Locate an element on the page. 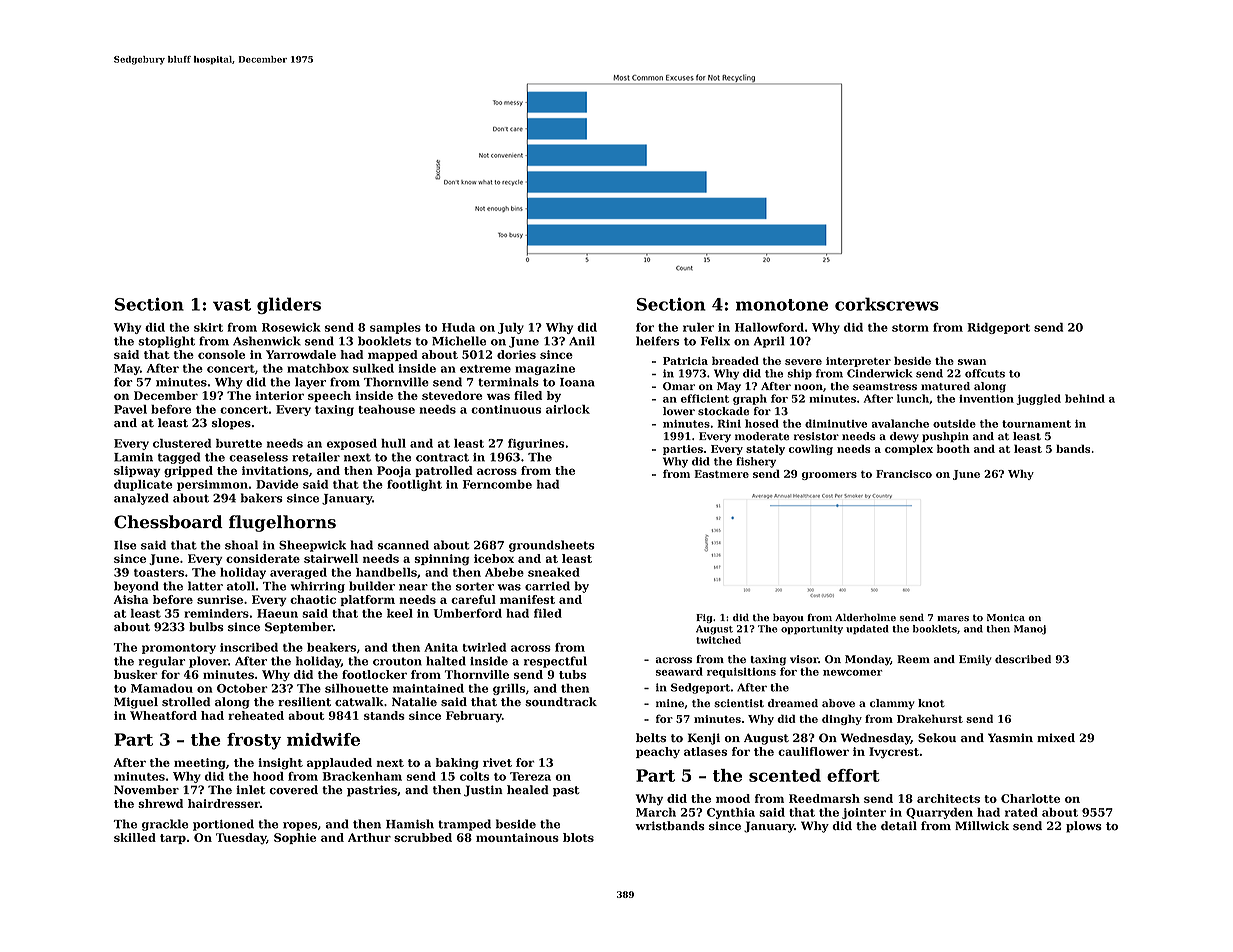 The height and width of the image is (952, 1233). described is located at coordinates (1023, 659).
